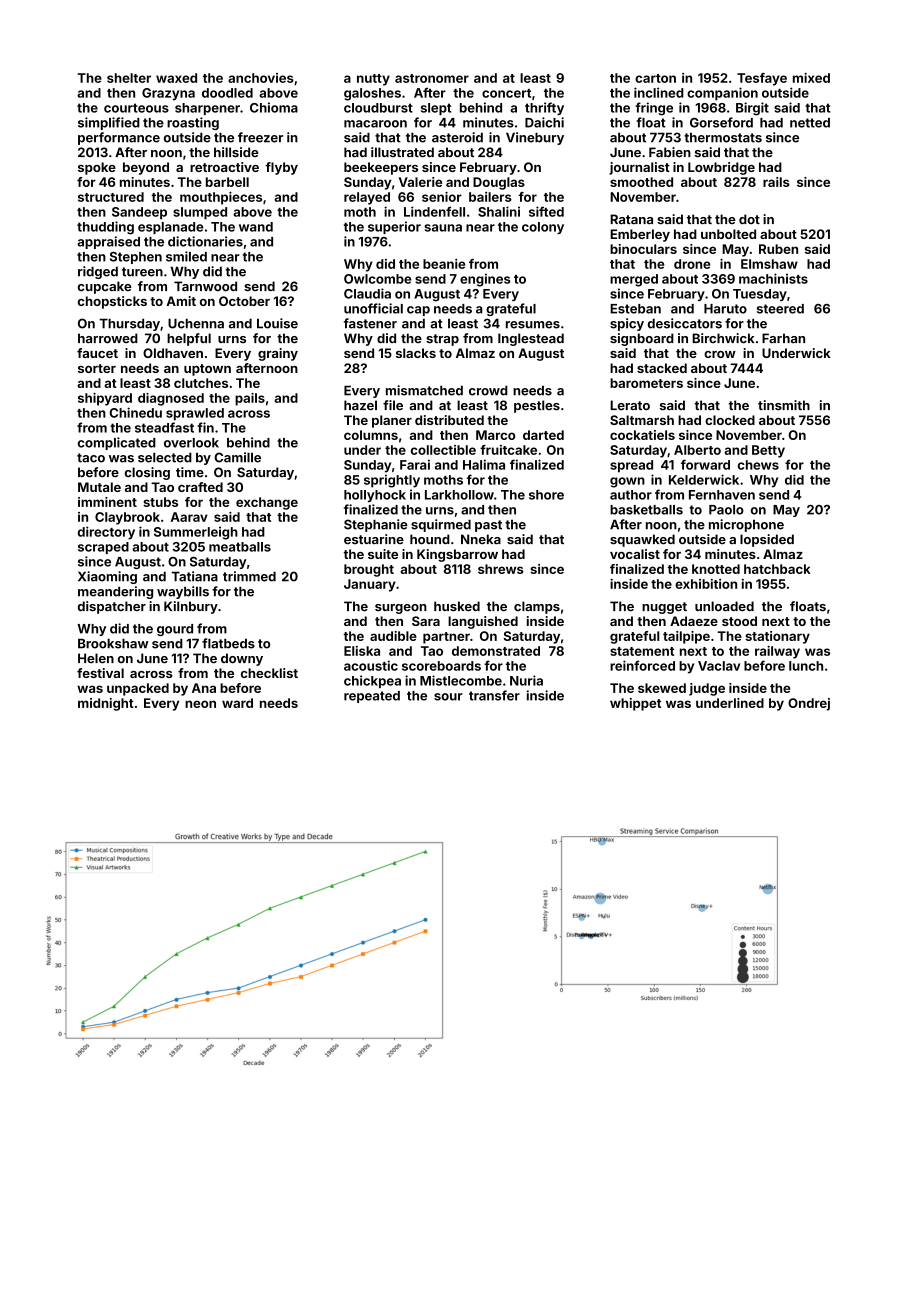 Image resolution: width=908 pixels, height=1316 pixels. What do you see at coordinates (488, 526) in the image?
I see `past` at bounding box center [488, 526].
